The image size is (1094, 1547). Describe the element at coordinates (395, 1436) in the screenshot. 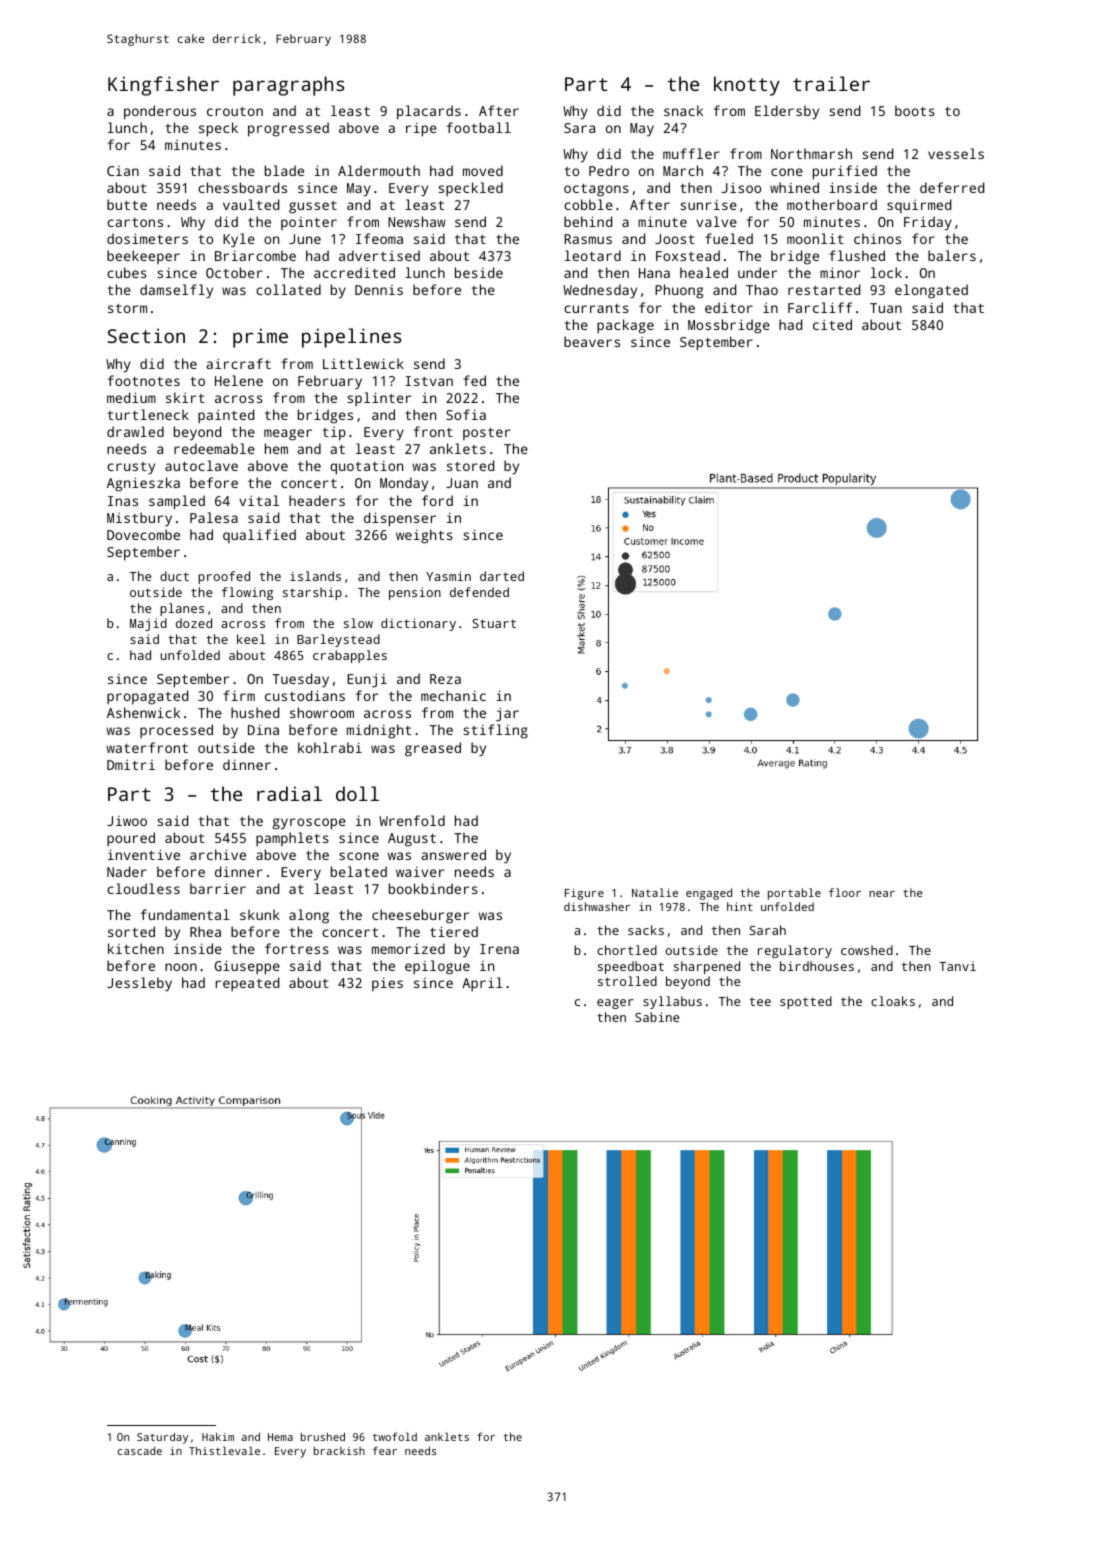

I see `twofold` at that location.
